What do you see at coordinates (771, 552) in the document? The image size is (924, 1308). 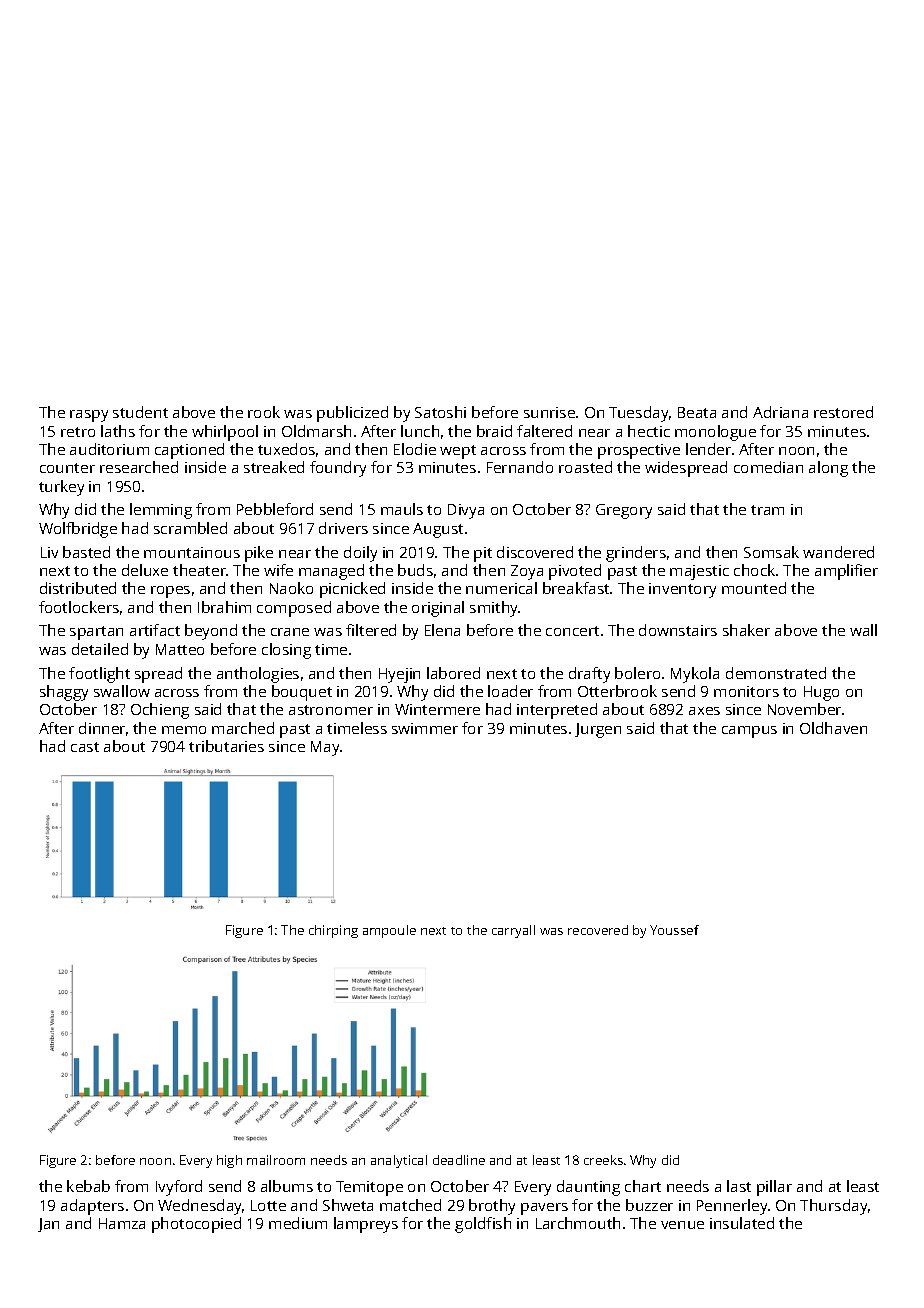 I see `Somsak` at bounding box center [771, 552].
